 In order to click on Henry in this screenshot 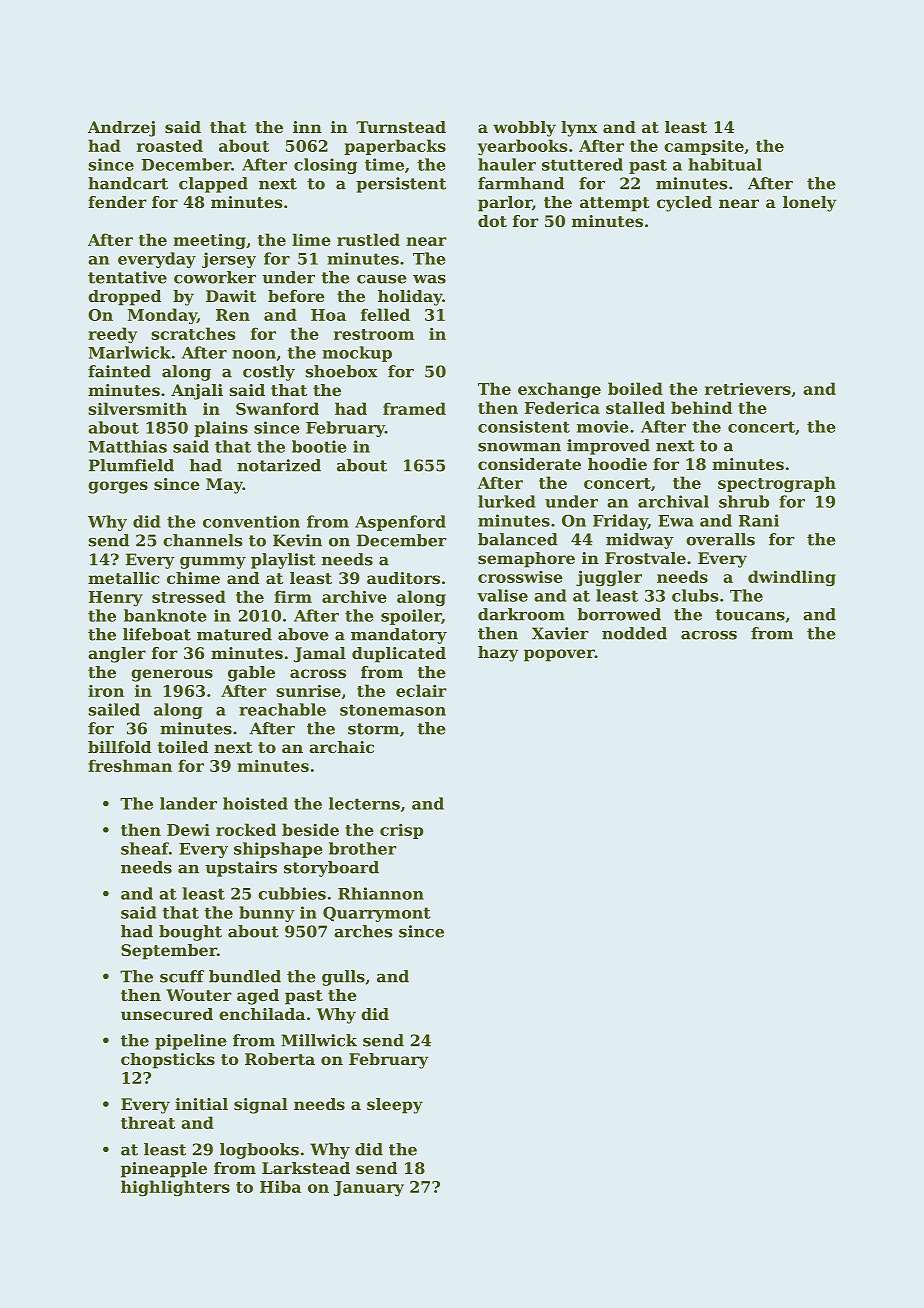, I will do `click(116, 599)`.
